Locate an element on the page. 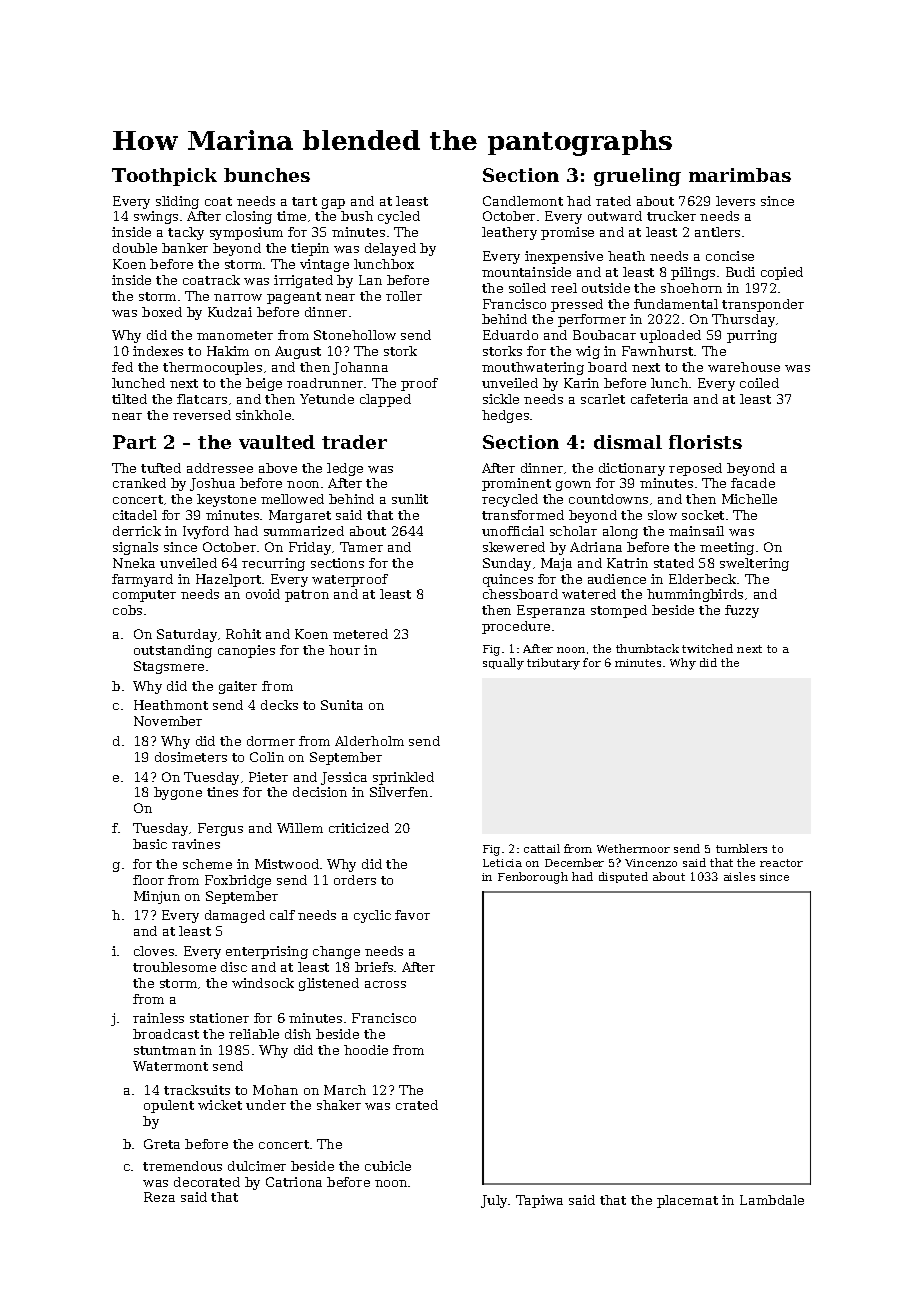 The width and height of the document is (924, 1308). Toothpick is located at coordinates (164, 177).
